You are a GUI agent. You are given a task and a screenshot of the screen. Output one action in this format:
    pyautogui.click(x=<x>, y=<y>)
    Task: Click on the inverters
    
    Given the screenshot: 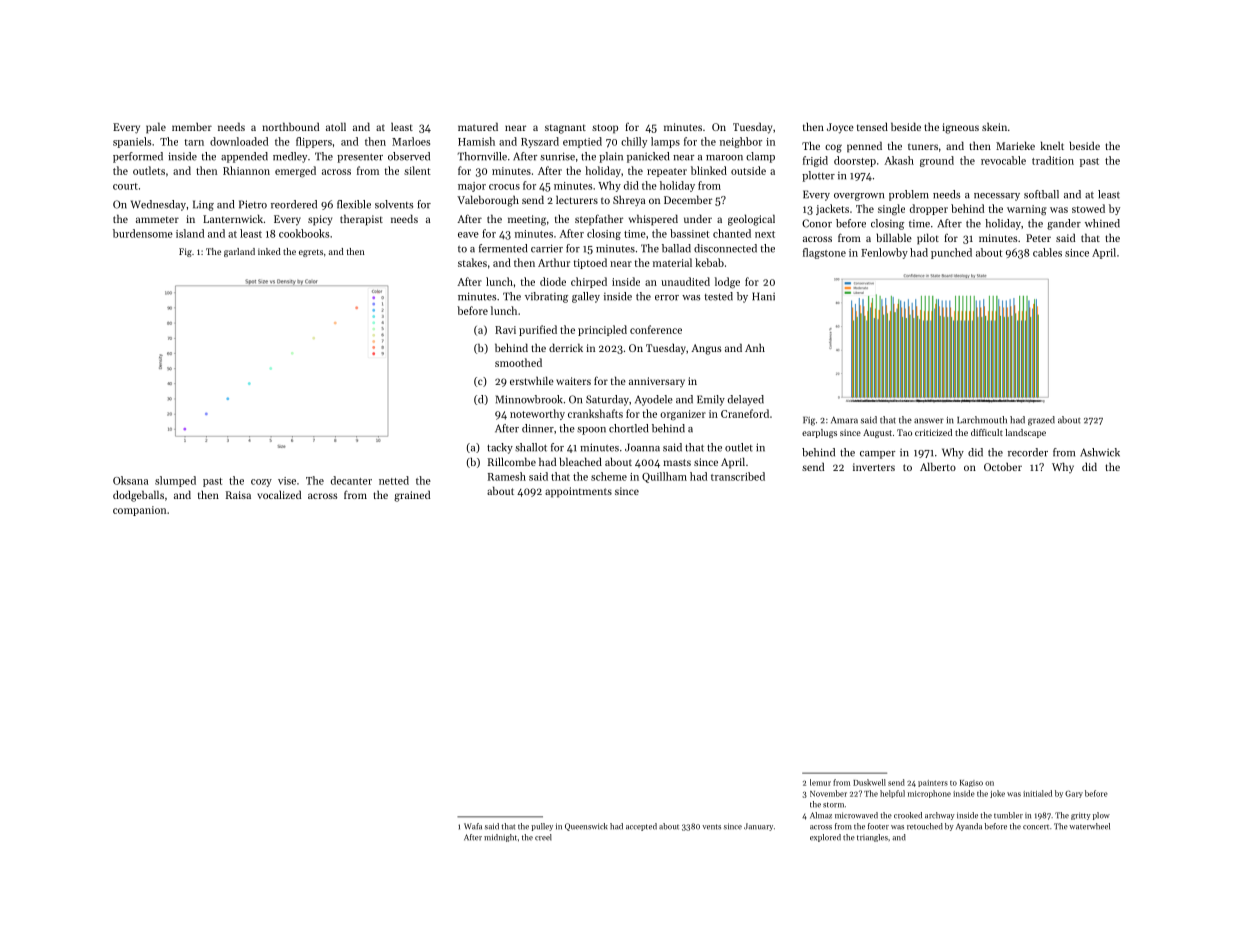 What is the action you would take?
    pyautogui.click(x=874, y=467)
